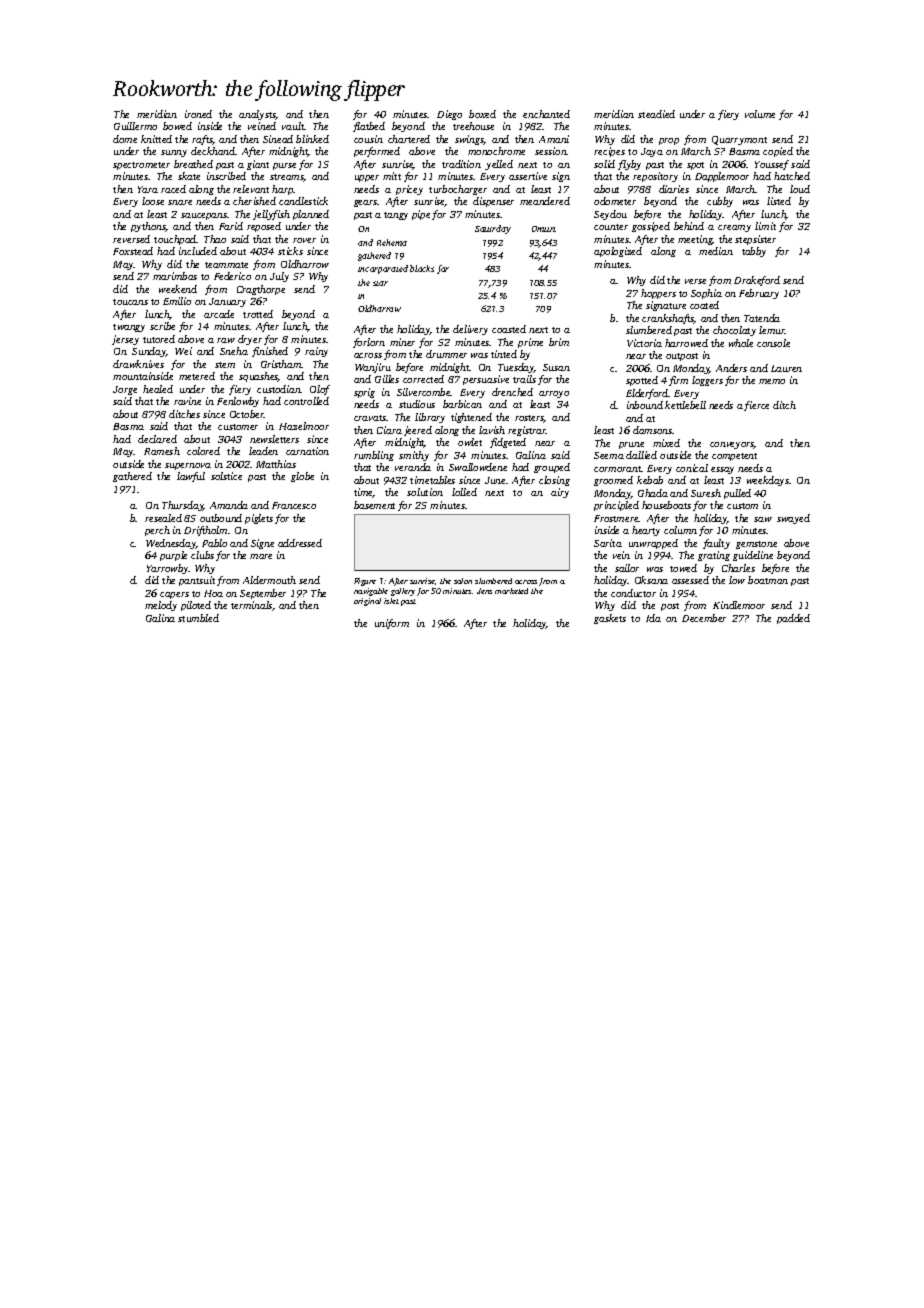  Describe the element at coordinates (135, 126) in the image. I see `Guillermo` at that location.
